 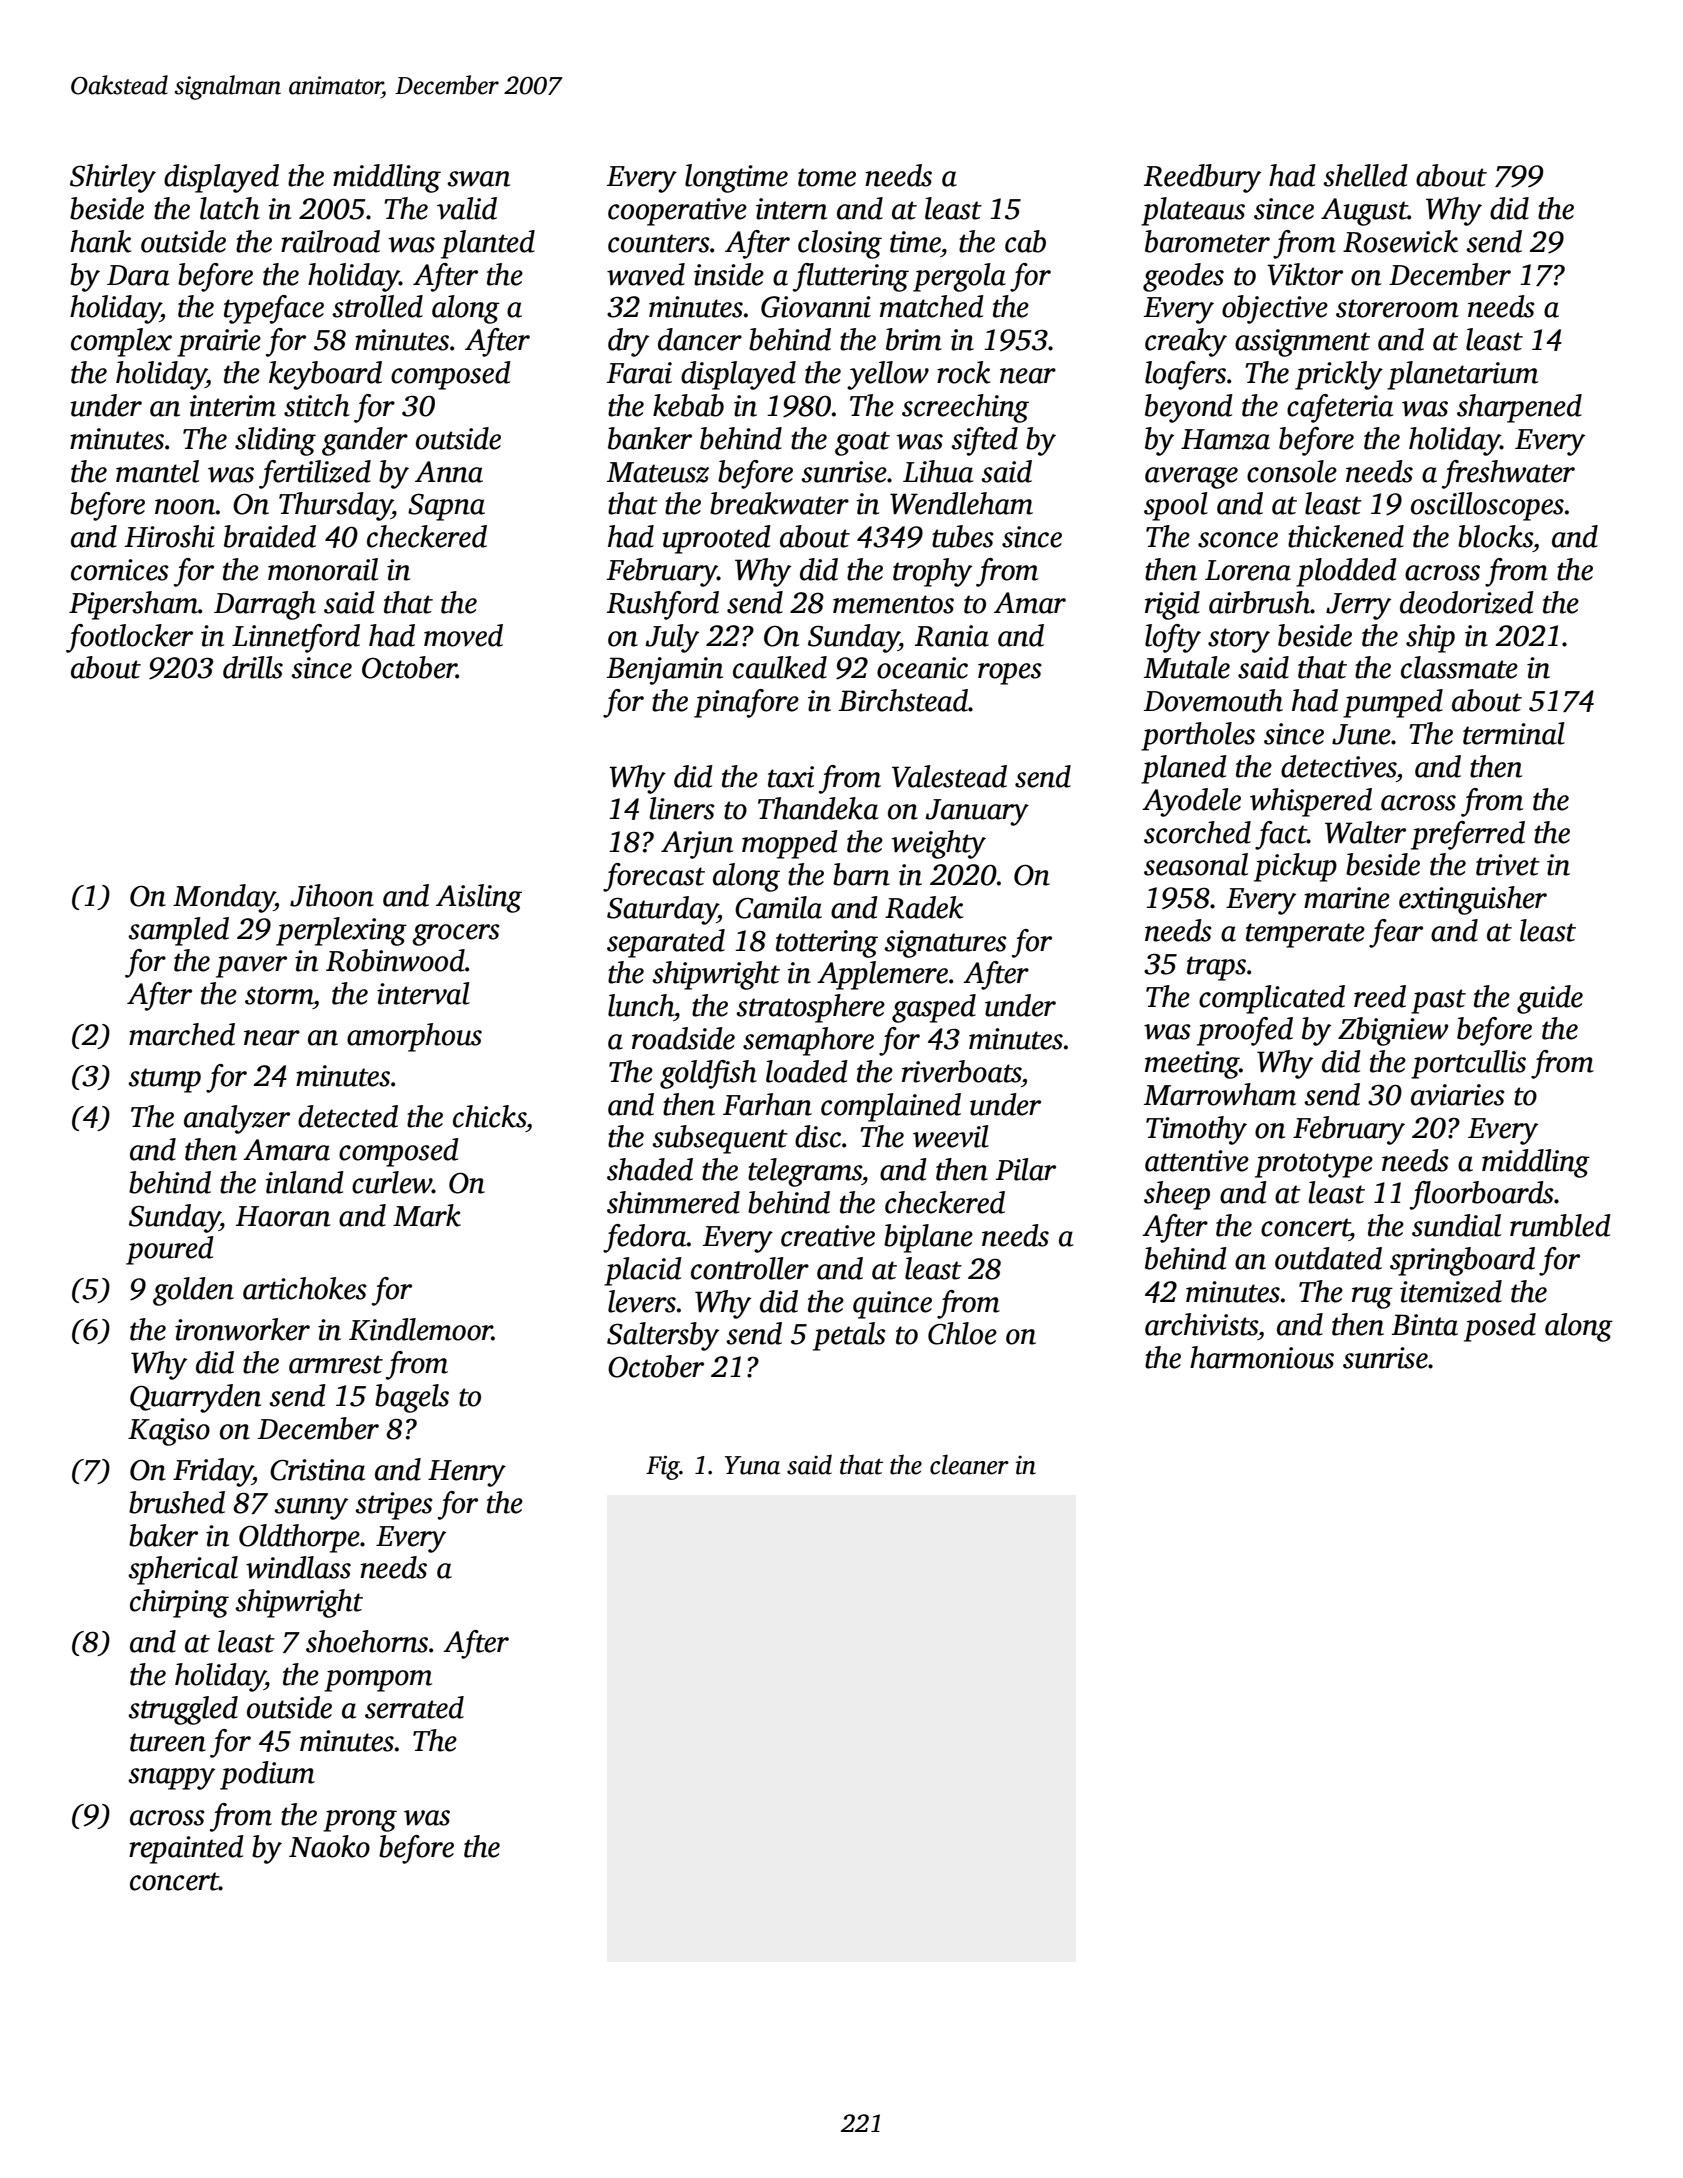 I want to click on Rosewick, so click(x=1400, y=241).
